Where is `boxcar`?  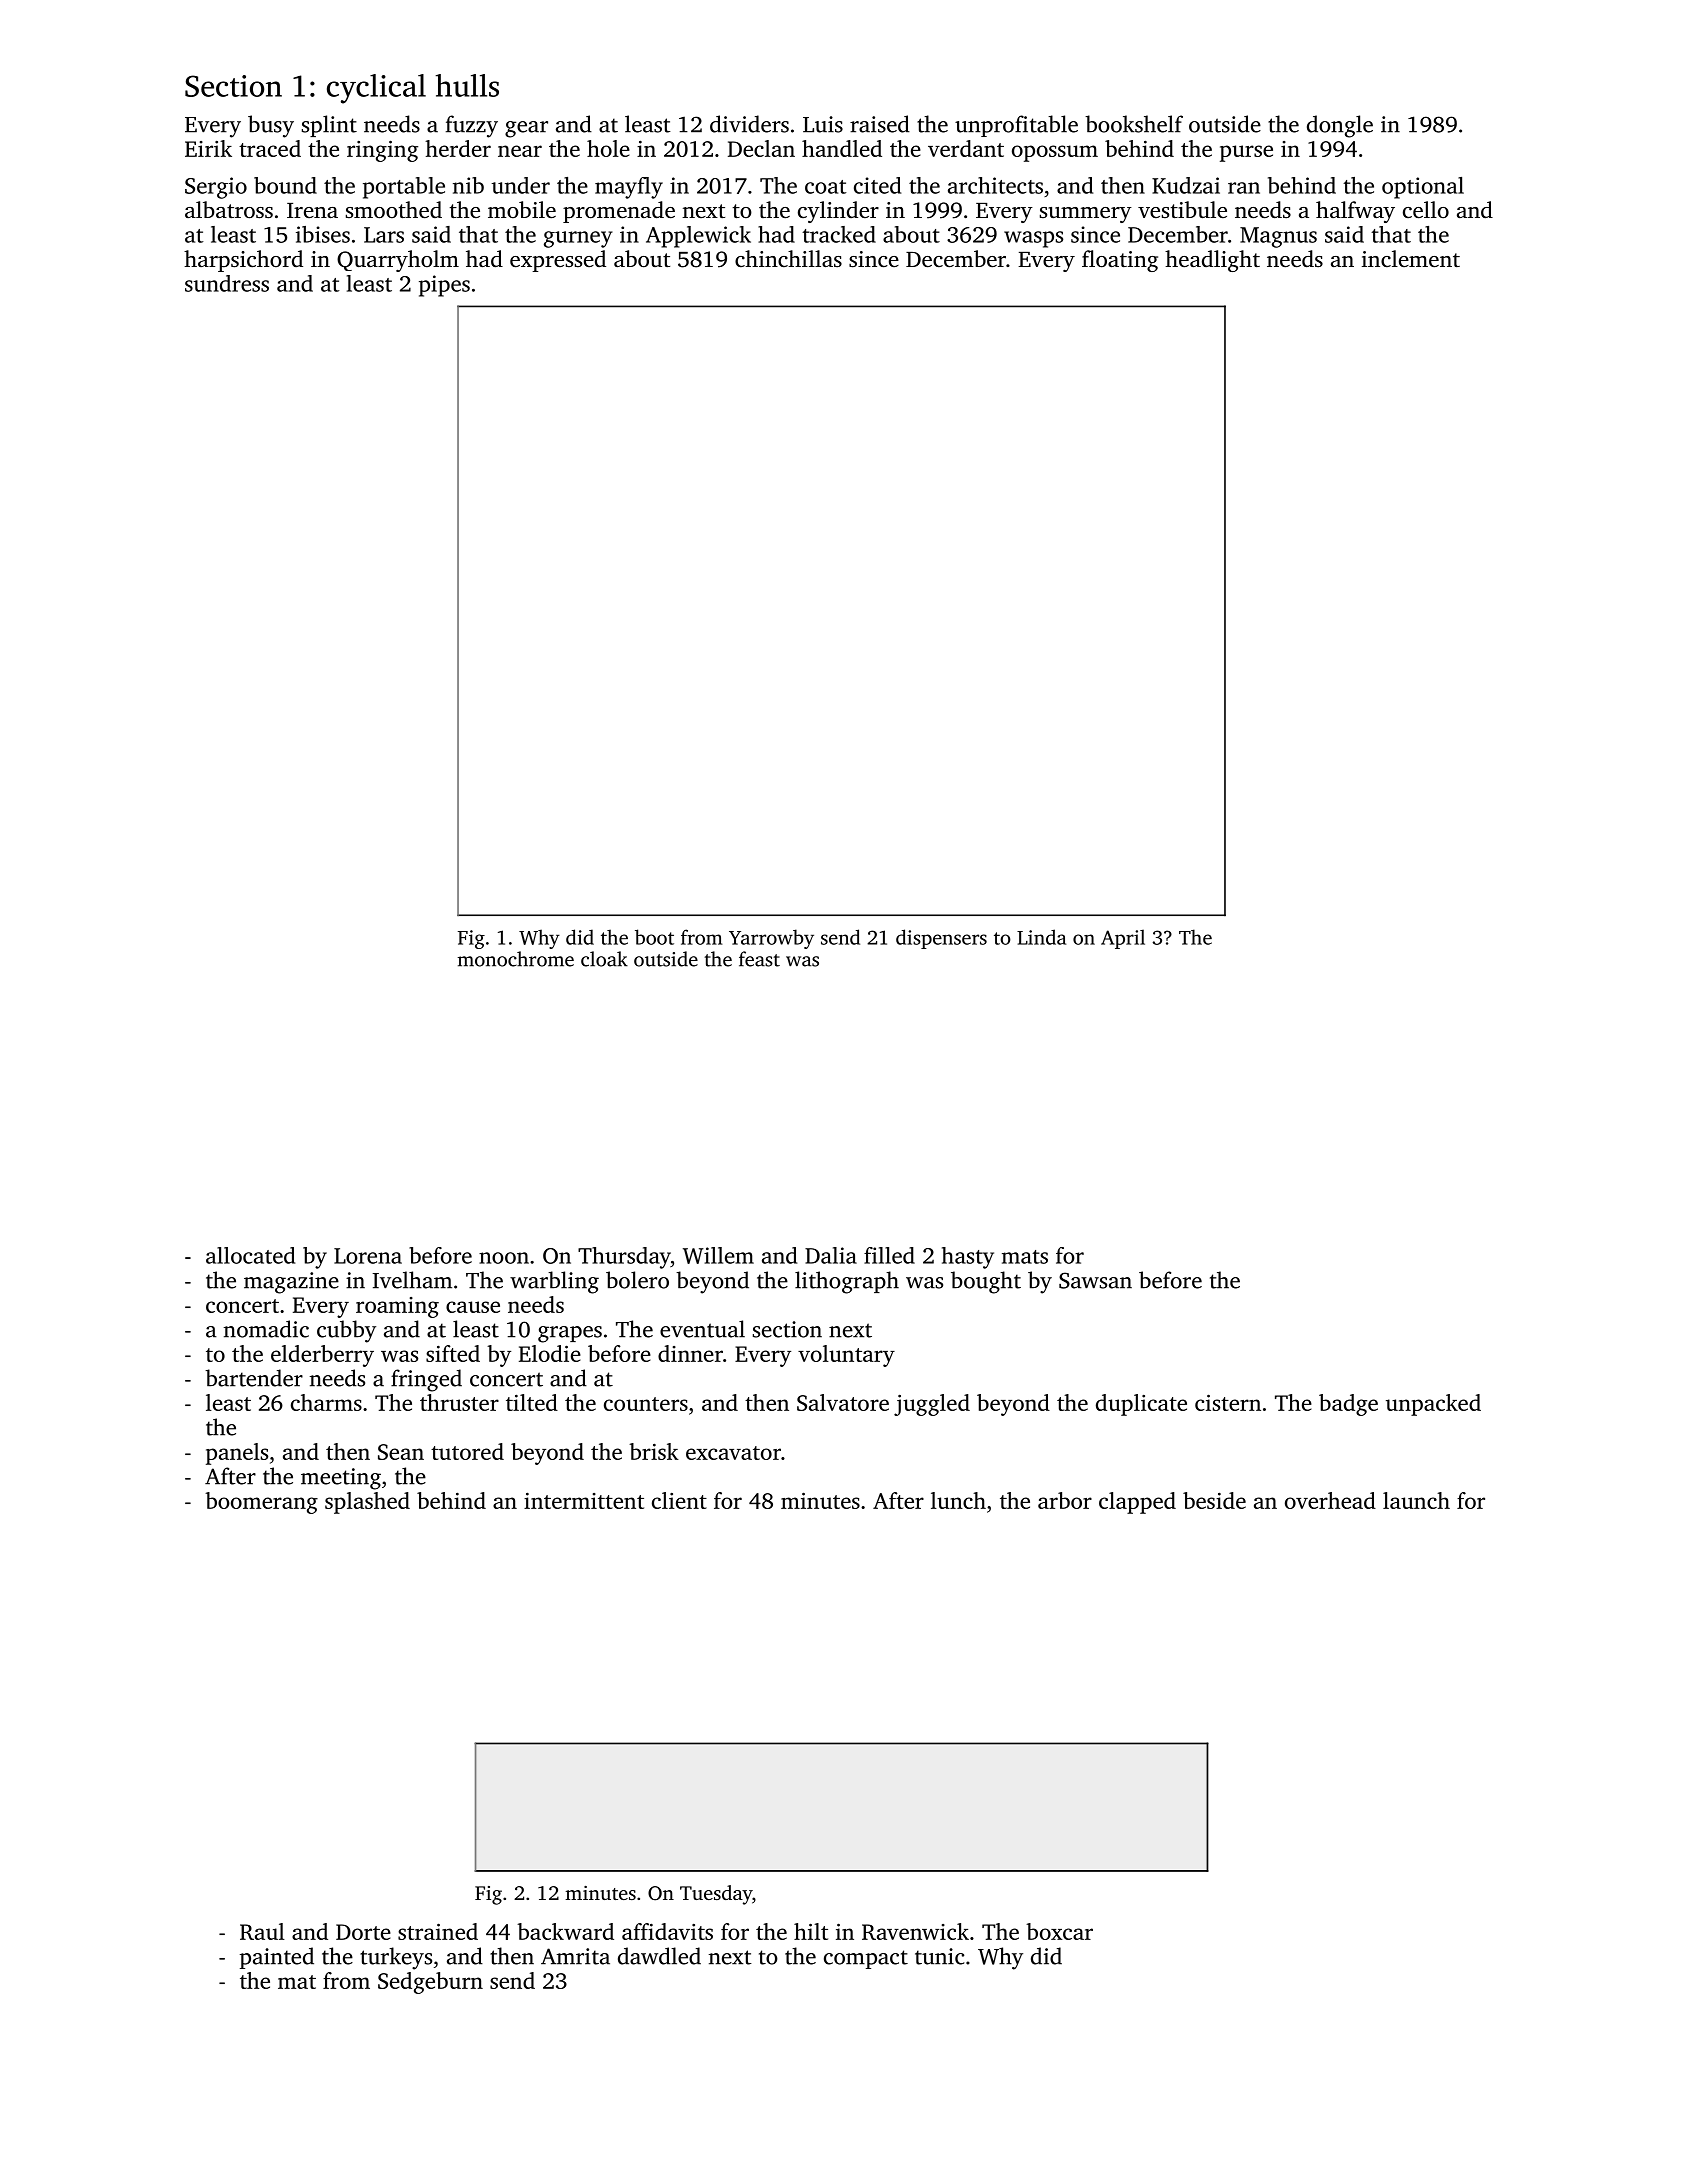
boxcar is located at coordinates (1059, 1931).
